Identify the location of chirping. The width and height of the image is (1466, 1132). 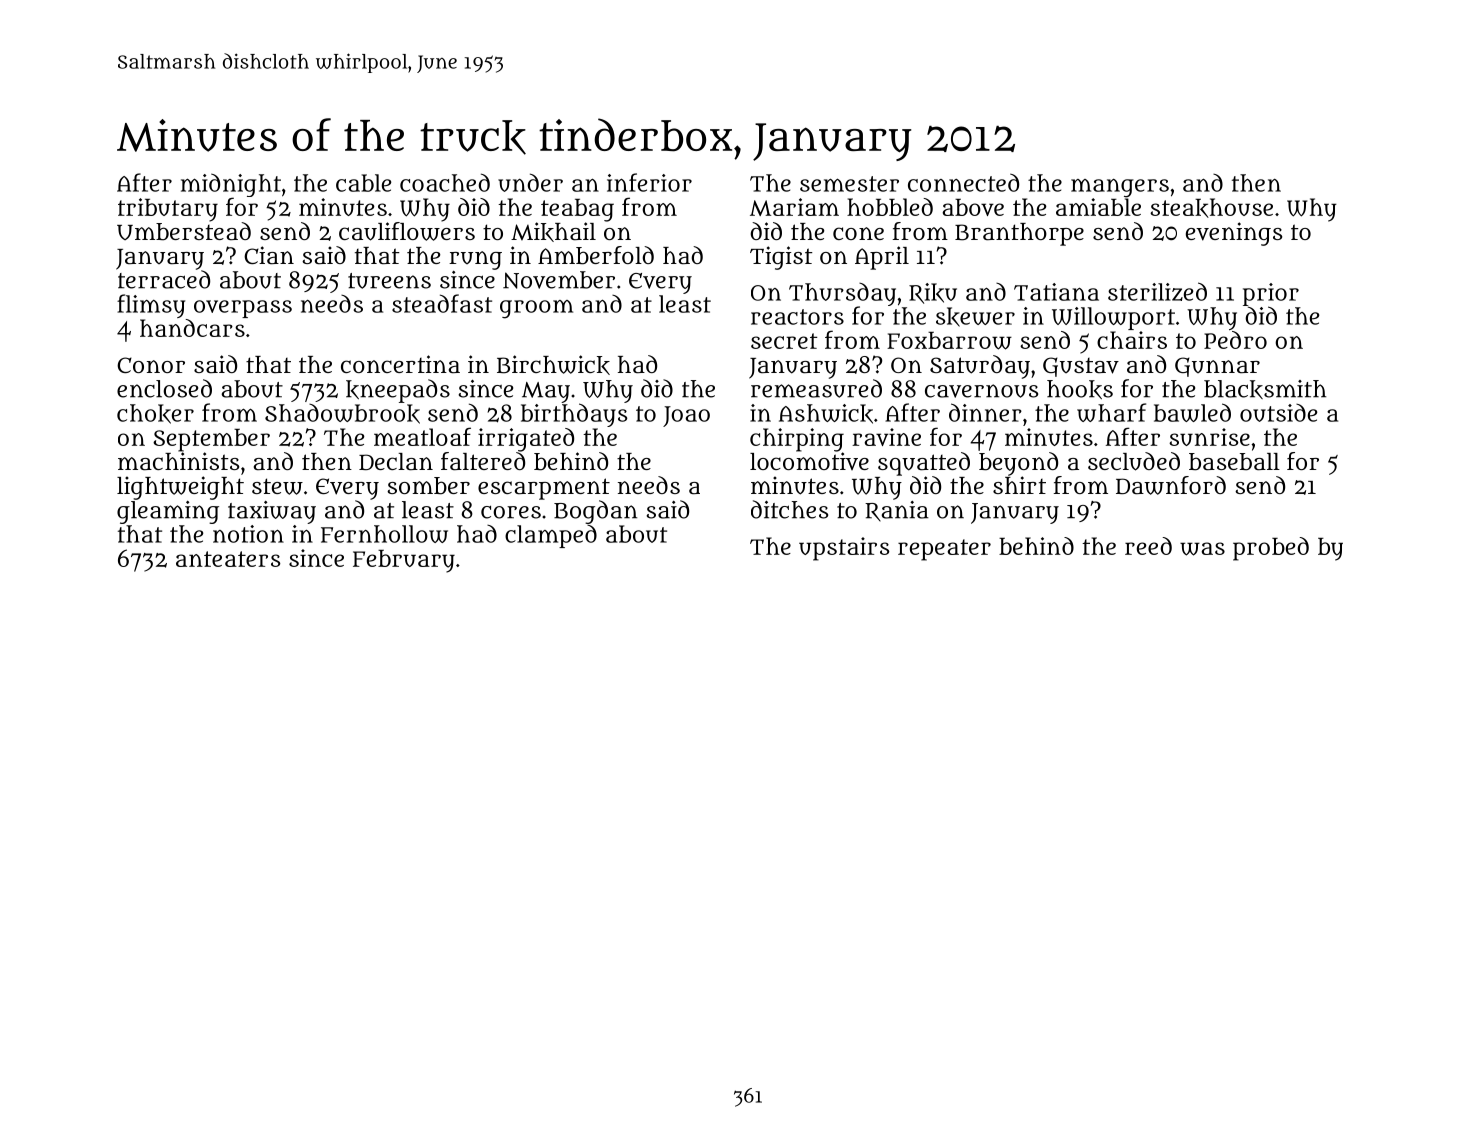
(797, 440).
